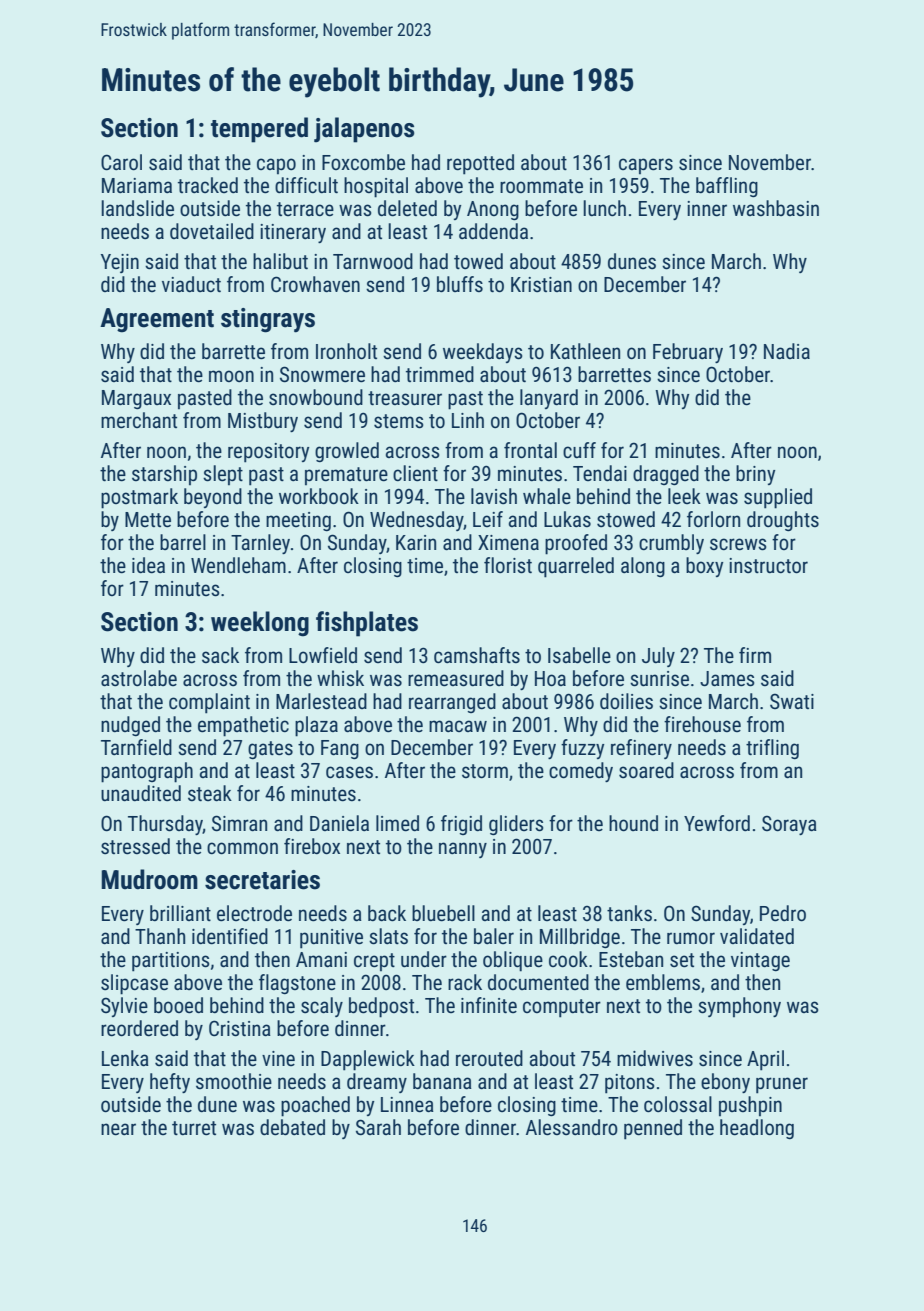 The height and width of the page is (1311, 924). What do you see at coordinates (121, 162) in the page?
I see `Carol` at bounding box center [121, 162].
